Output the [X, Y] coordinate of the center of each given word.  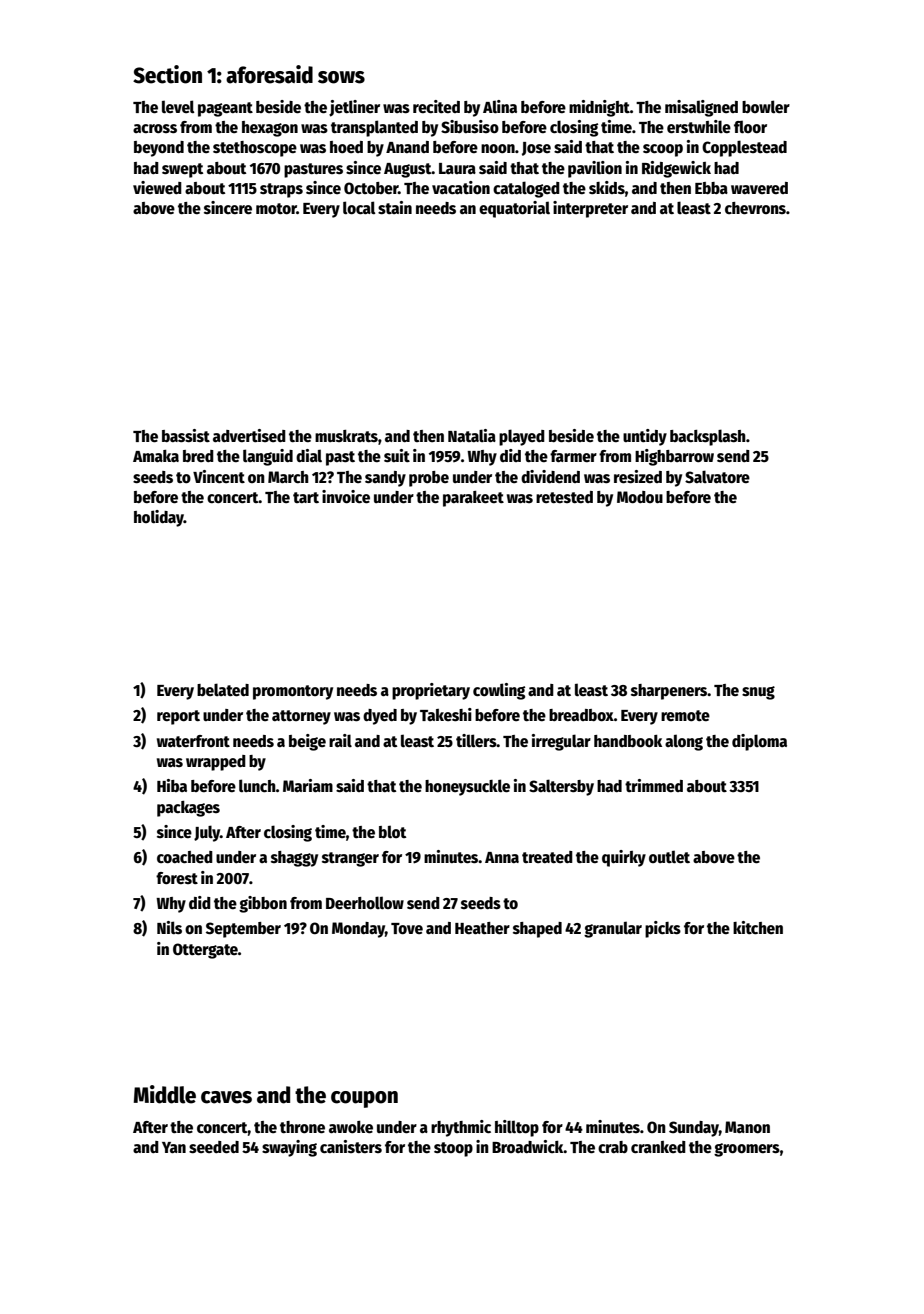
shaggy [294, 859]
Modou [640, 497]
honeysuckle [467, 787]
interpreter [590, 209]
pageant [225, 109]
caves [226, 1097]
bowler [766, 107]
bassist [186, 435]
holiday [159, 518]
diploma [759, 742]
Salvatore [717, 477]
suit [397, 455]
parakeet [473, 499]
